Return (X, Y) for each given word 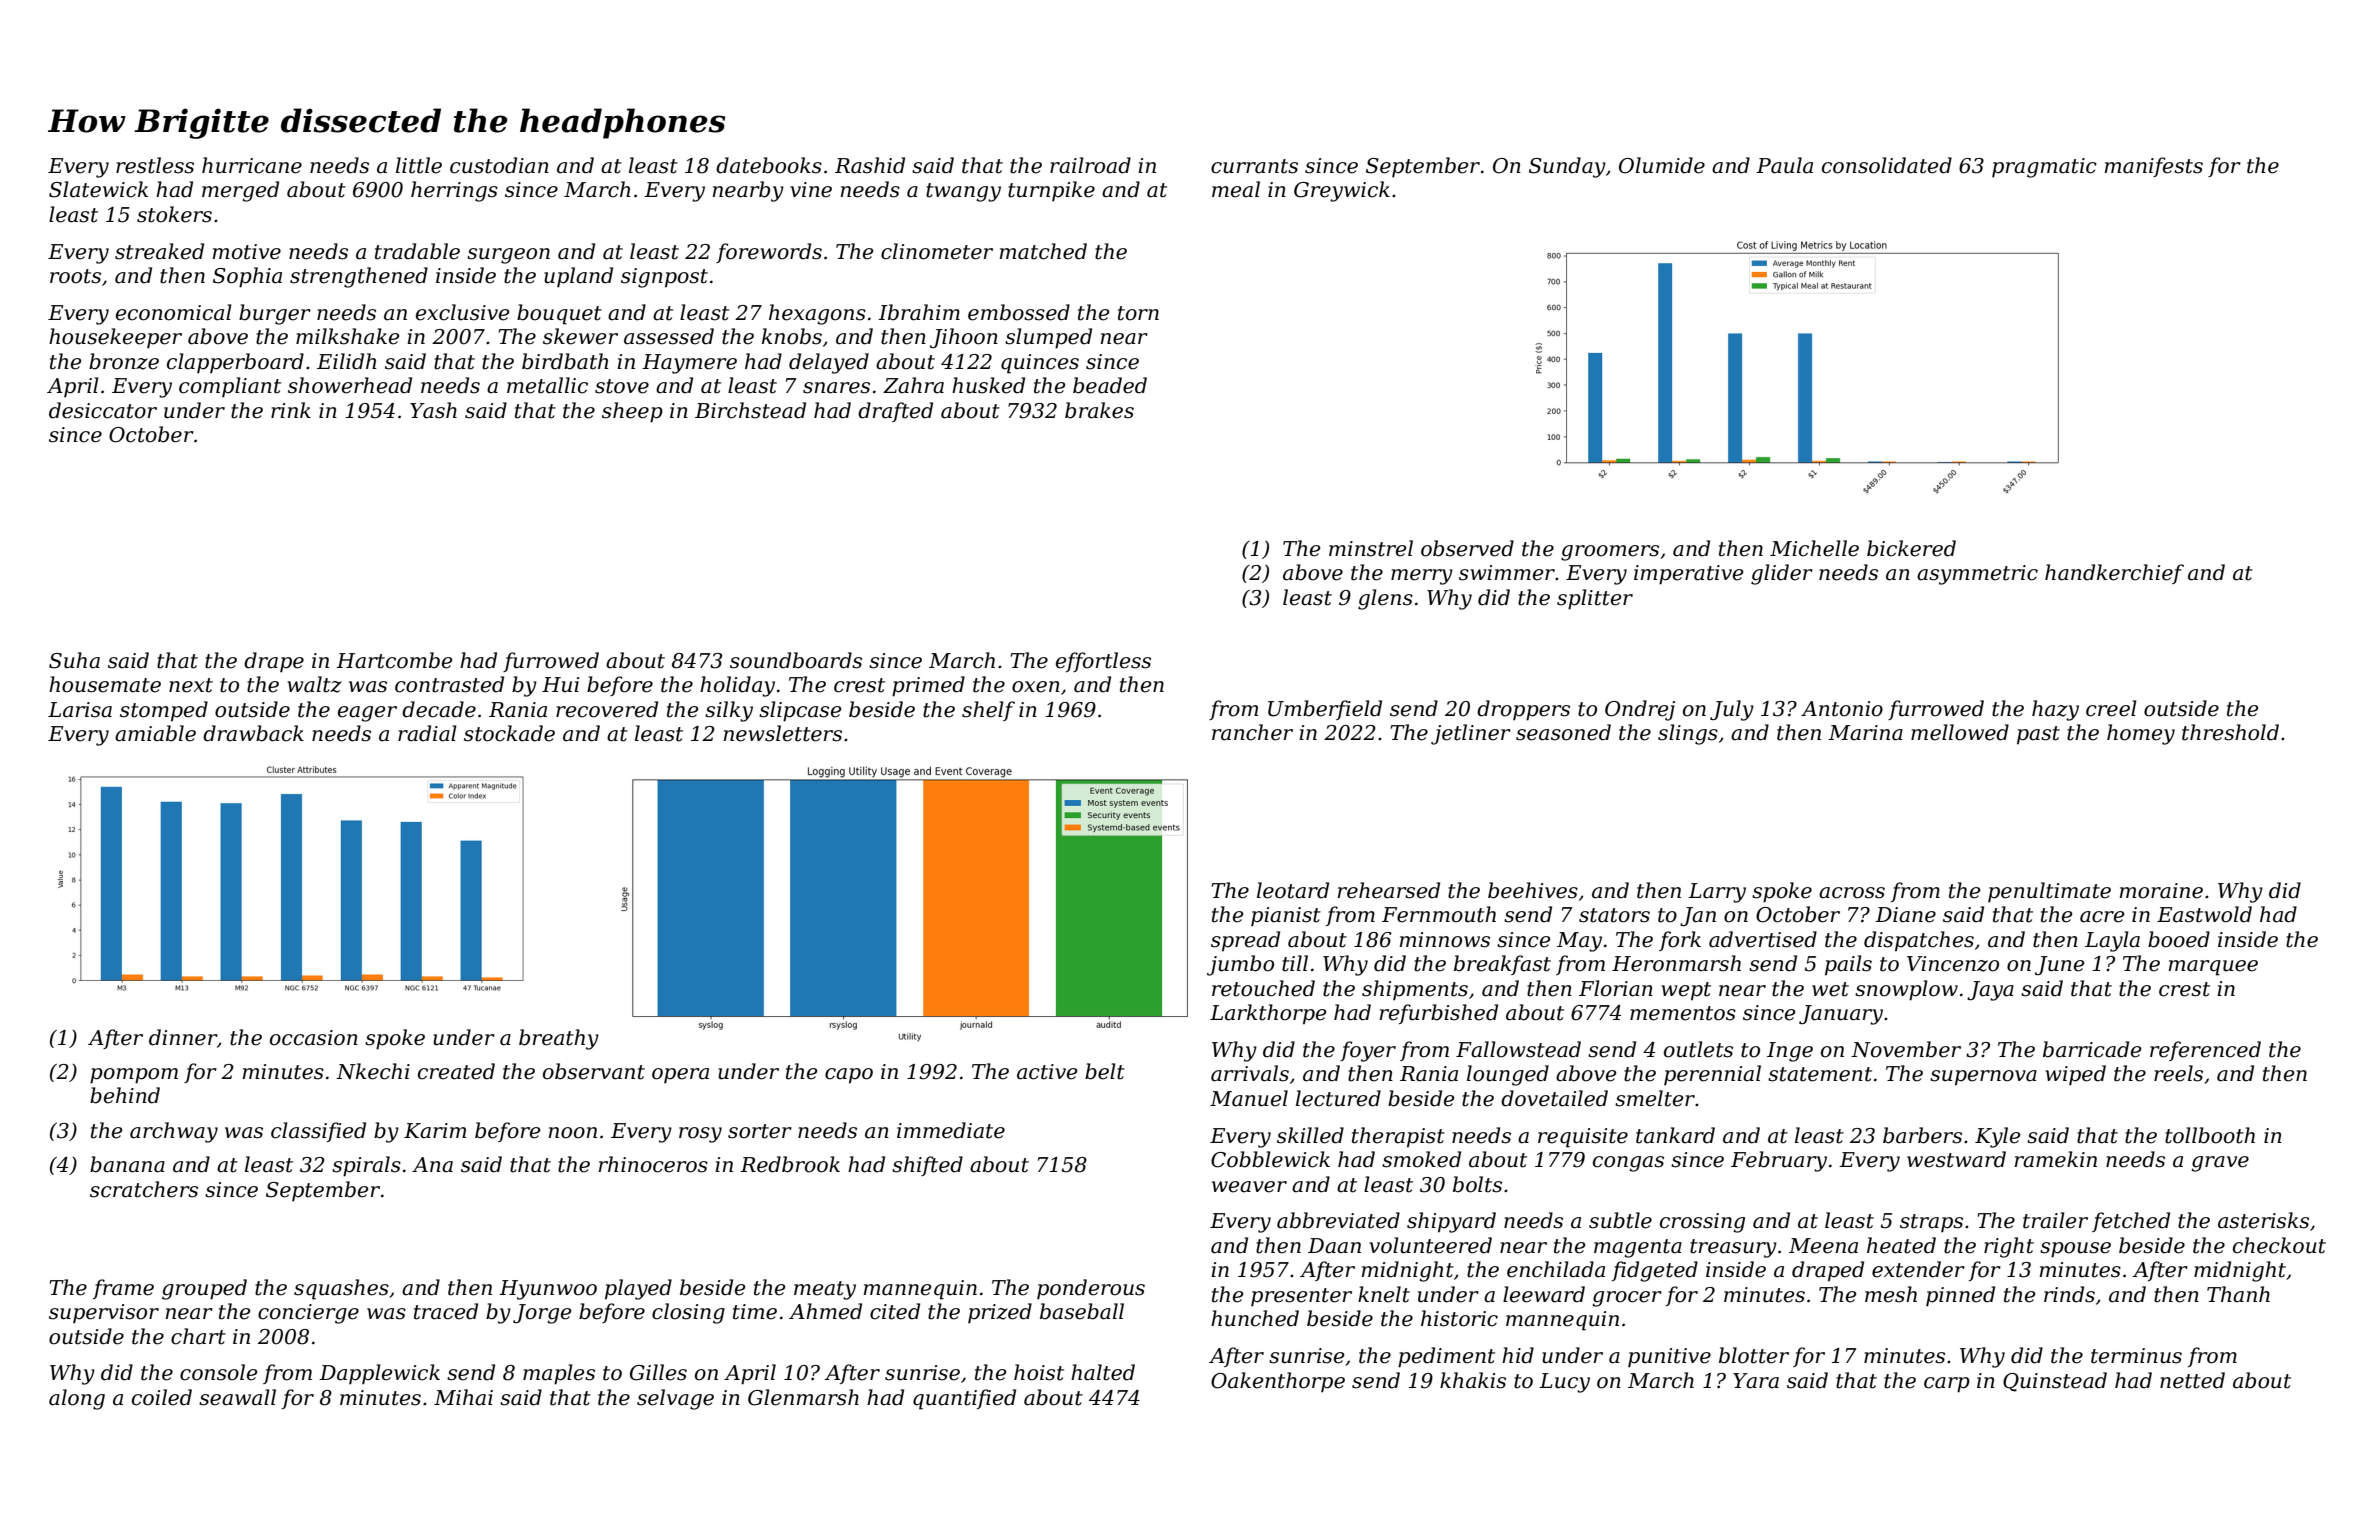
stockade (509, 733)
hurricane (252, 165)
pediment (1446, 1357)
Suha (74, 660)
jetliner (1471, 734)
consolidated (1887, 165)
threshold (2230, 732)
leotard (1293, 890)
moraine (2161, 891)
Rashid (870, 165)
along (77, 1399)
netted (2192, 1380)
